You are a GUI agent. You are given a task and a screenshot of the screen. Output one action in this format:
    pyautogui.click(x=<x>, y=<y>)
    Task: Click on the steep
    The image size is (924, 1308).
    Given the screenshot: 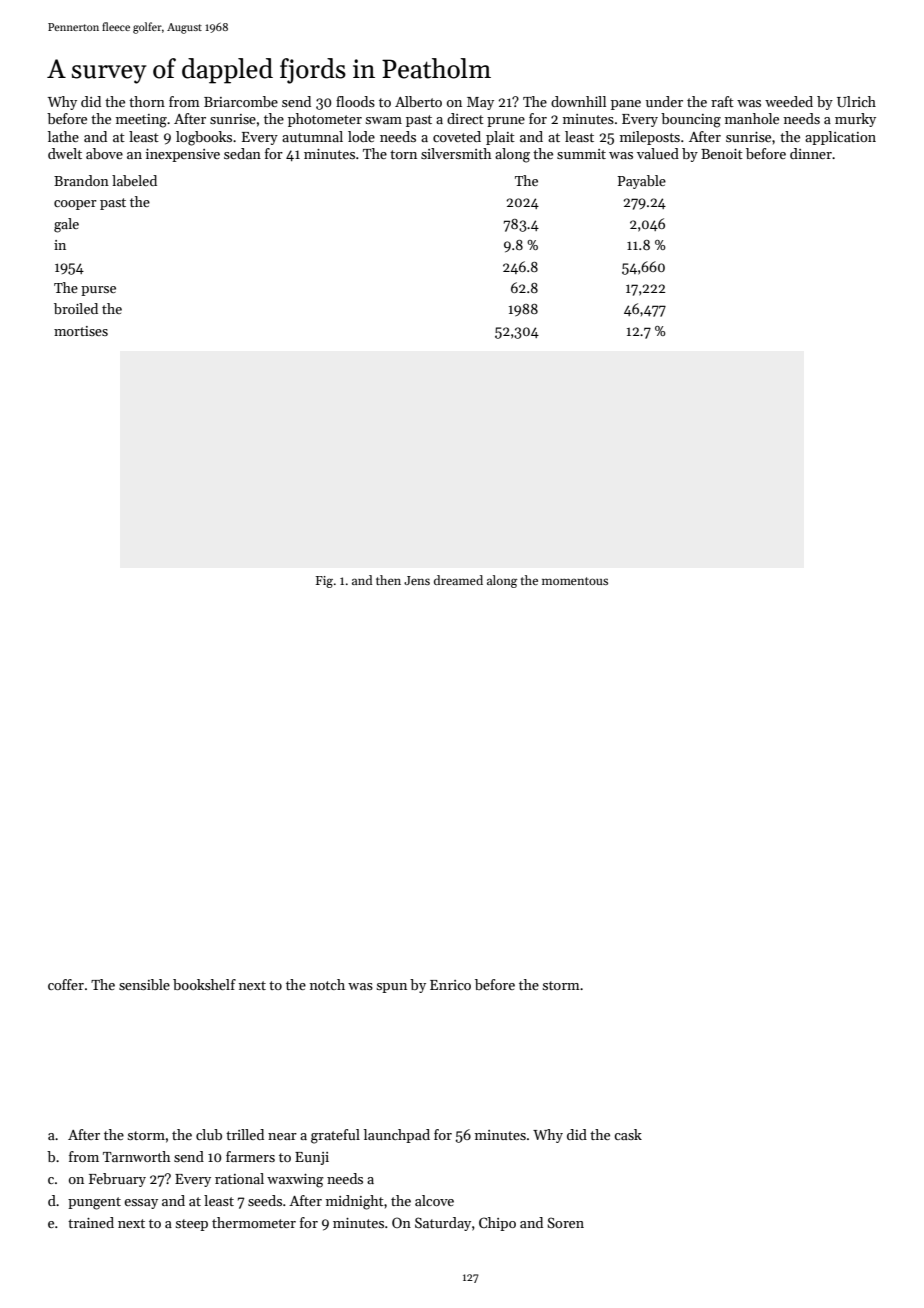 What is the action you would take?
    pyautogui.click(x=192, y=1225)
